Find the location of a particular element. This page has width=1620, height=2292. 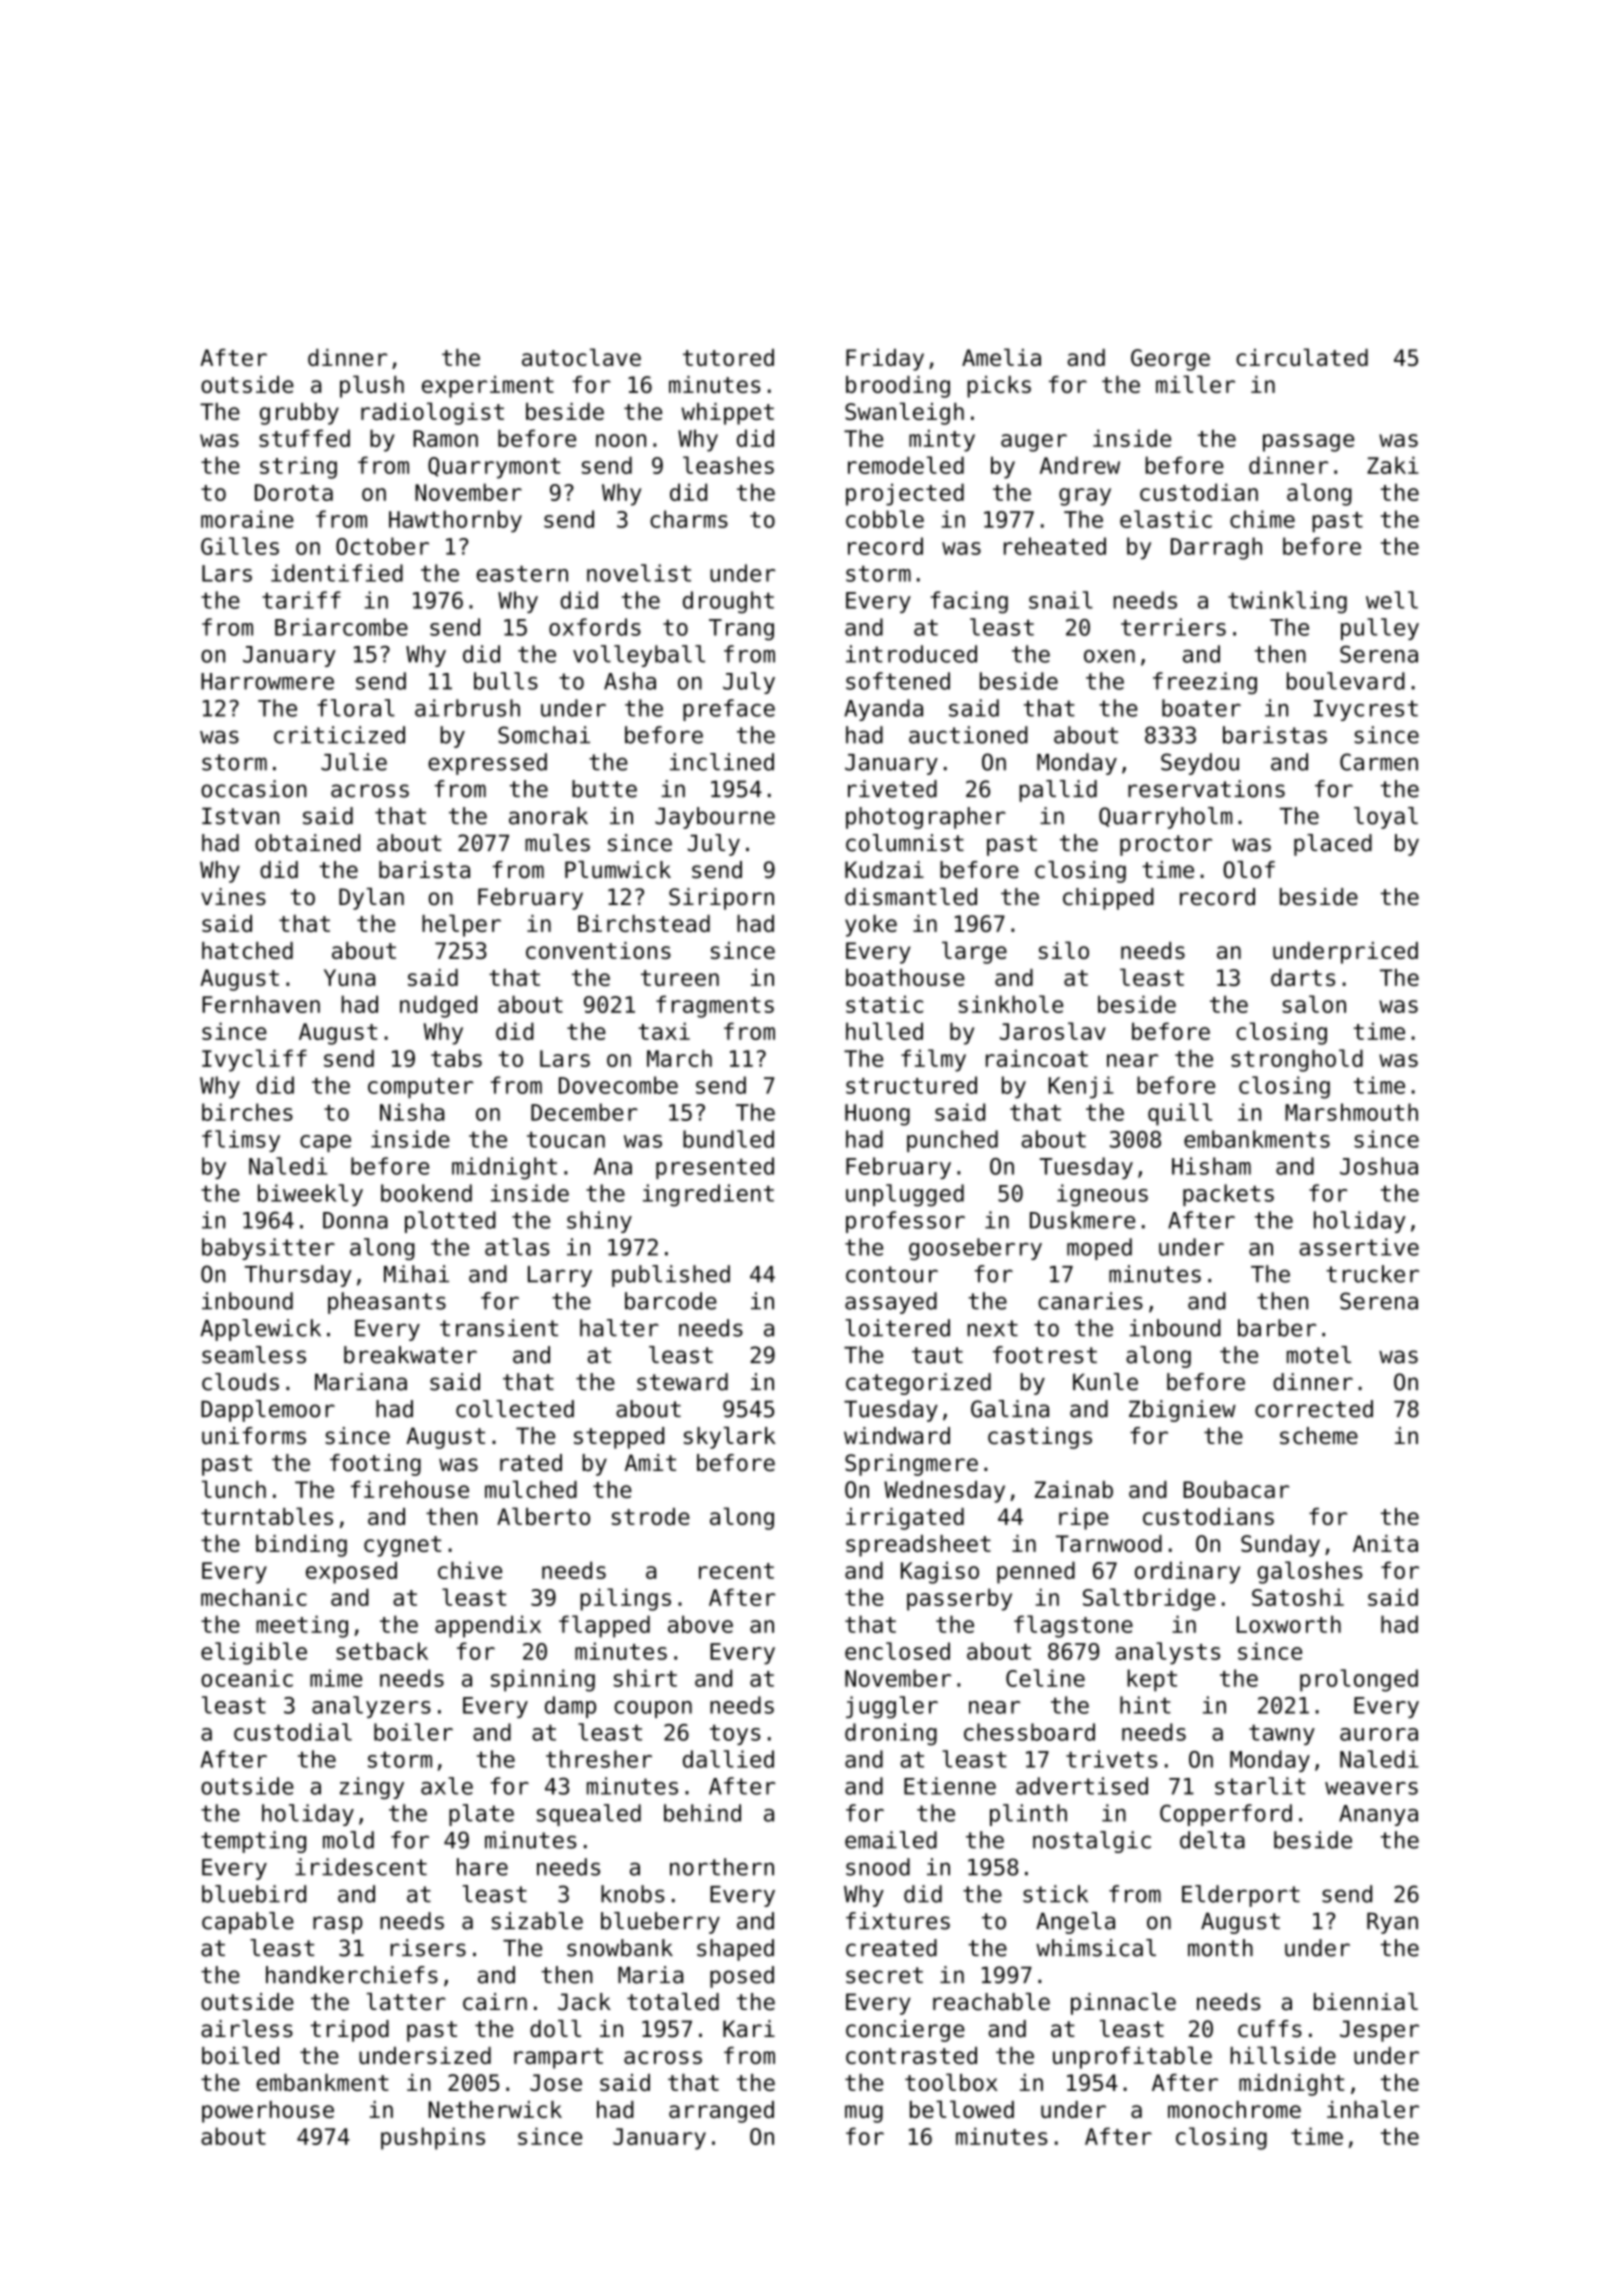

George is located at coordinates (1170, 360).
